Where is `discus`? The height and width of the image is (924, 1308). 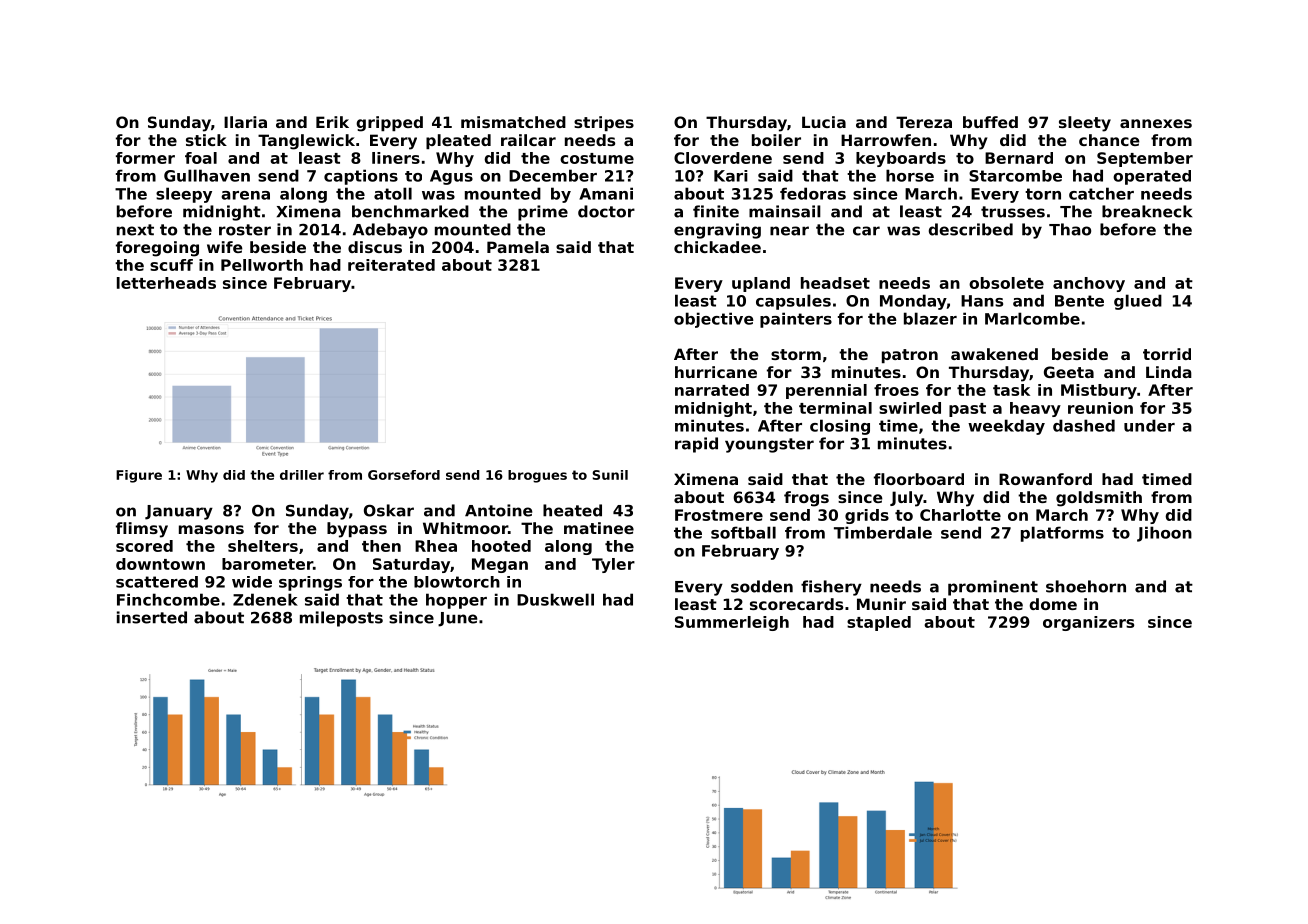
discus is located at coordinates (375, 247).
